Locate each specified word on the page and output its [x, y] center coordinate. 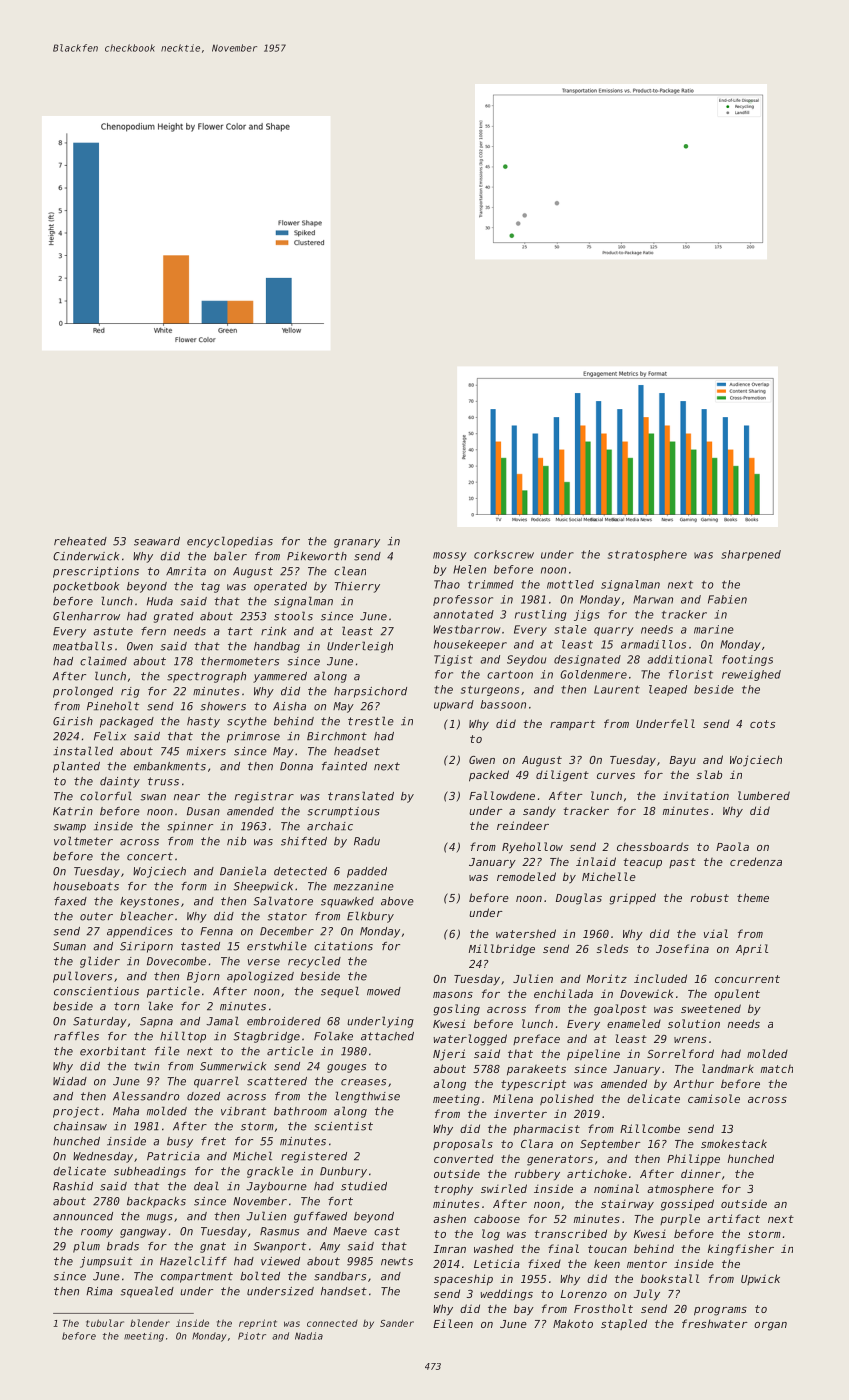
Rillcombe [650, 1128]
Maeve [350, 1231]
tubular [105, 1323]
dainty [120, 782]
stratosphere [647, 555]
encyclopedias [230, 542]
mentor [647, 1264]
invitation [696, 795]
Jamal [222, 1021]
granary [357, 543]
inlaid [596, 861]
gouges [346, 1068]
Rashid [73, 1186]
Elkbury [370, 917]
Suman [69, 946]
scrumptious [343, 812]
